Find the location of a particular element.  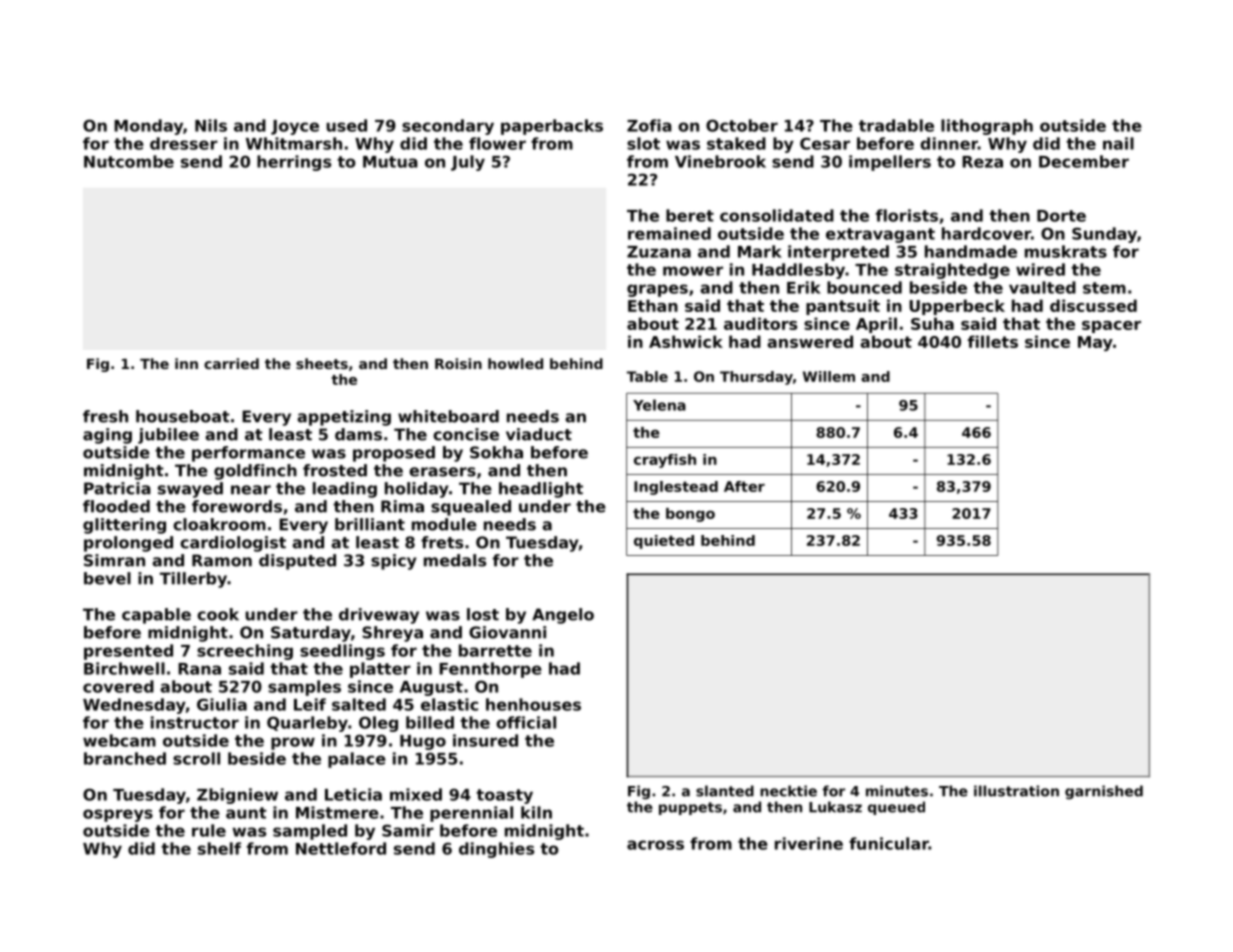

florists is located at coordinates (907, 215).
